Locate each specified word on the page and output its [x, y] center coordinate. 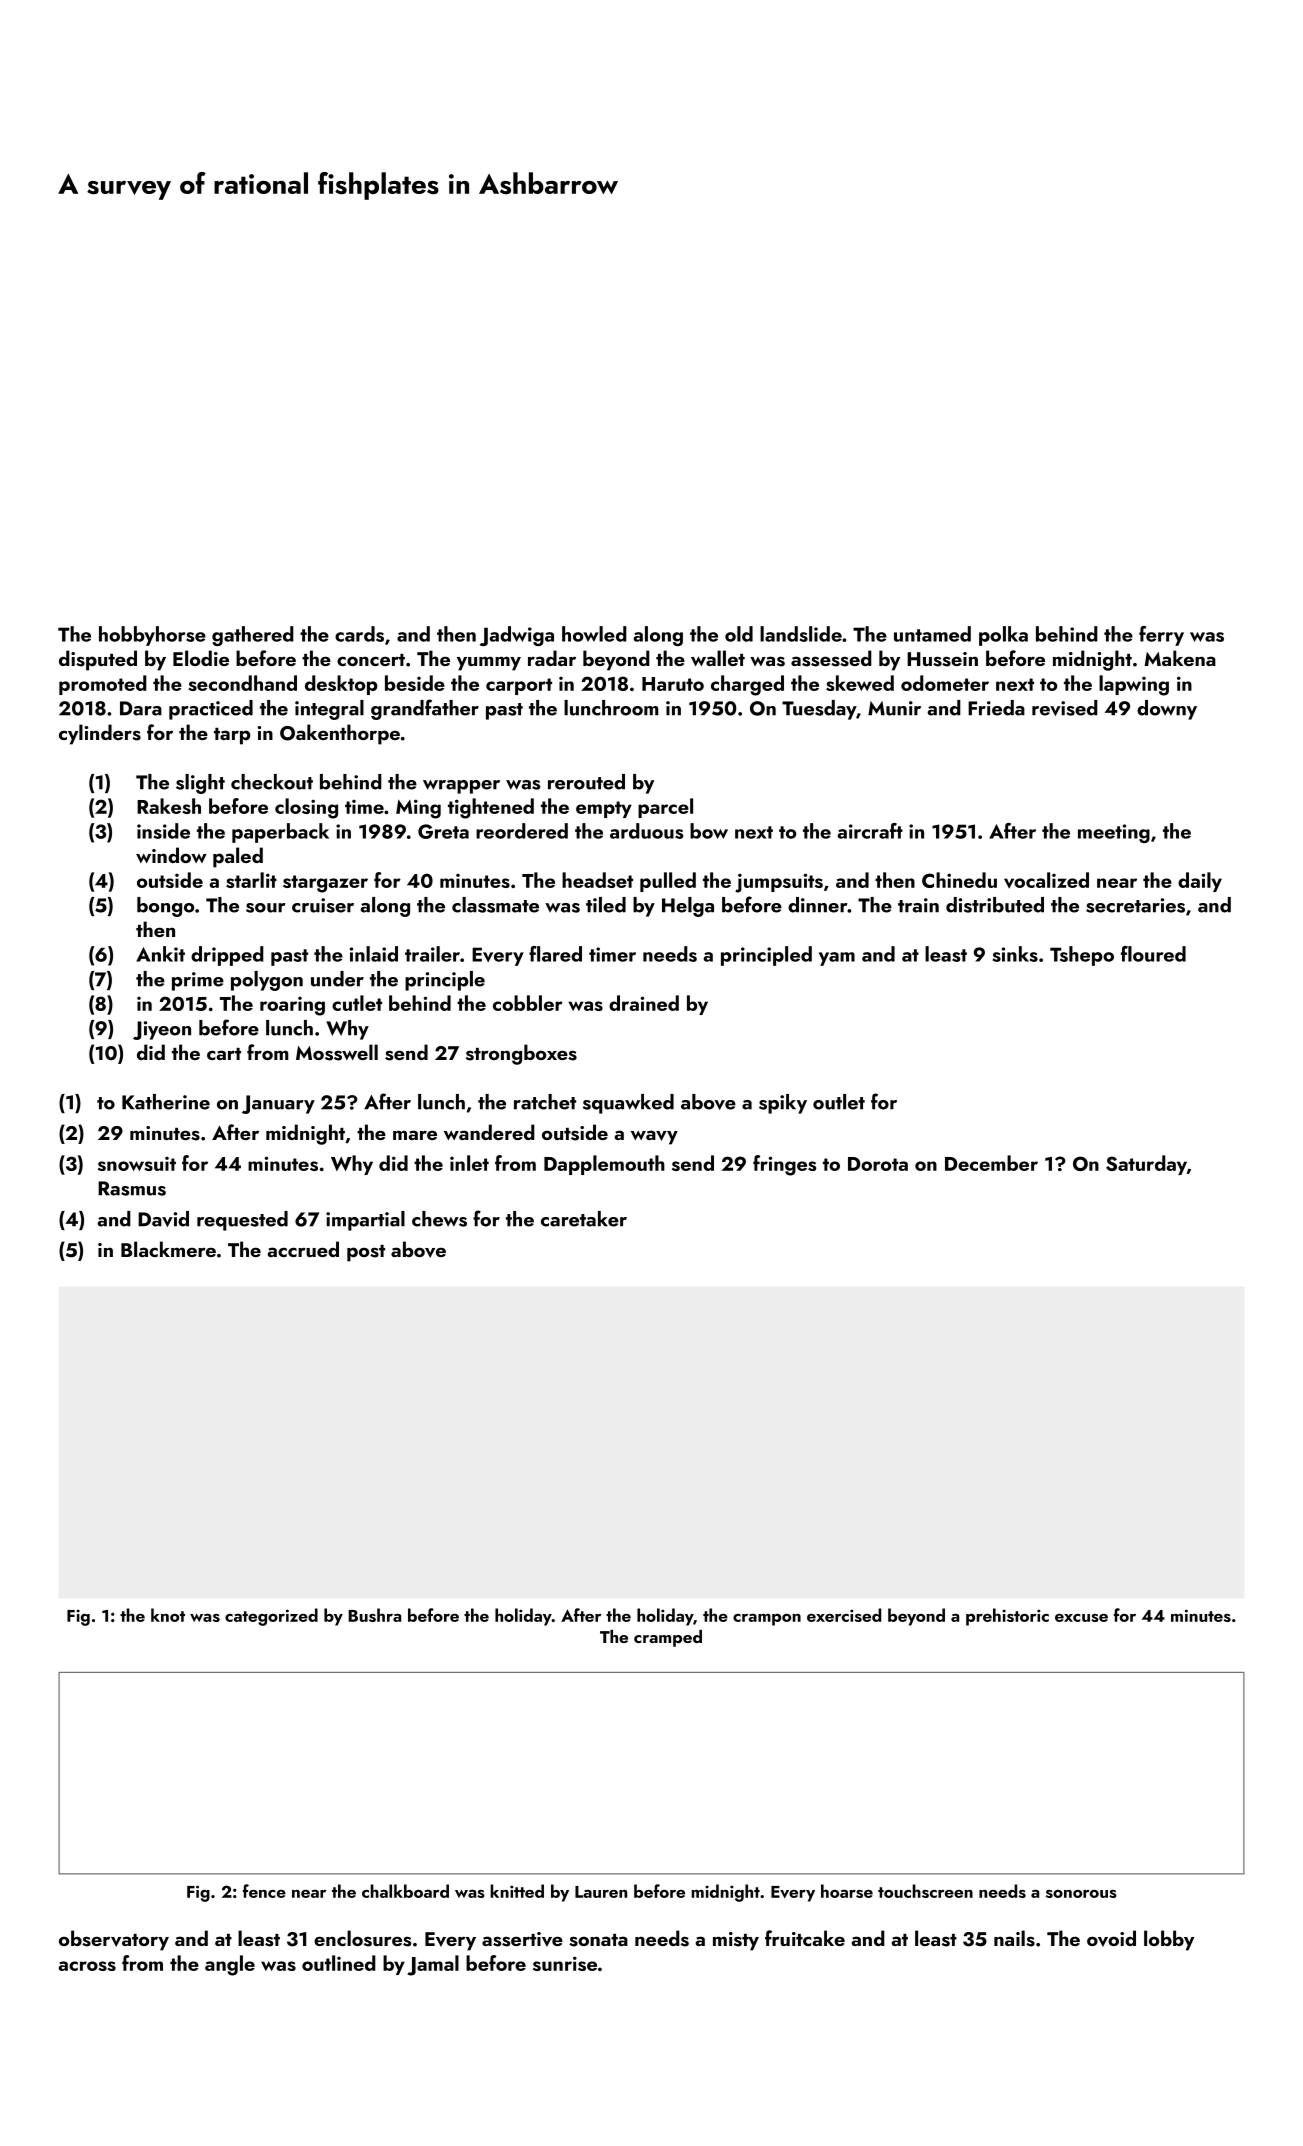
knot [168, 1615]
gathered [253, 636]
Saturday [1146, 1165]
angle [230, 1965]
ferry [1161, 636]
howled [594, 634]
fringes [784, 1165]
